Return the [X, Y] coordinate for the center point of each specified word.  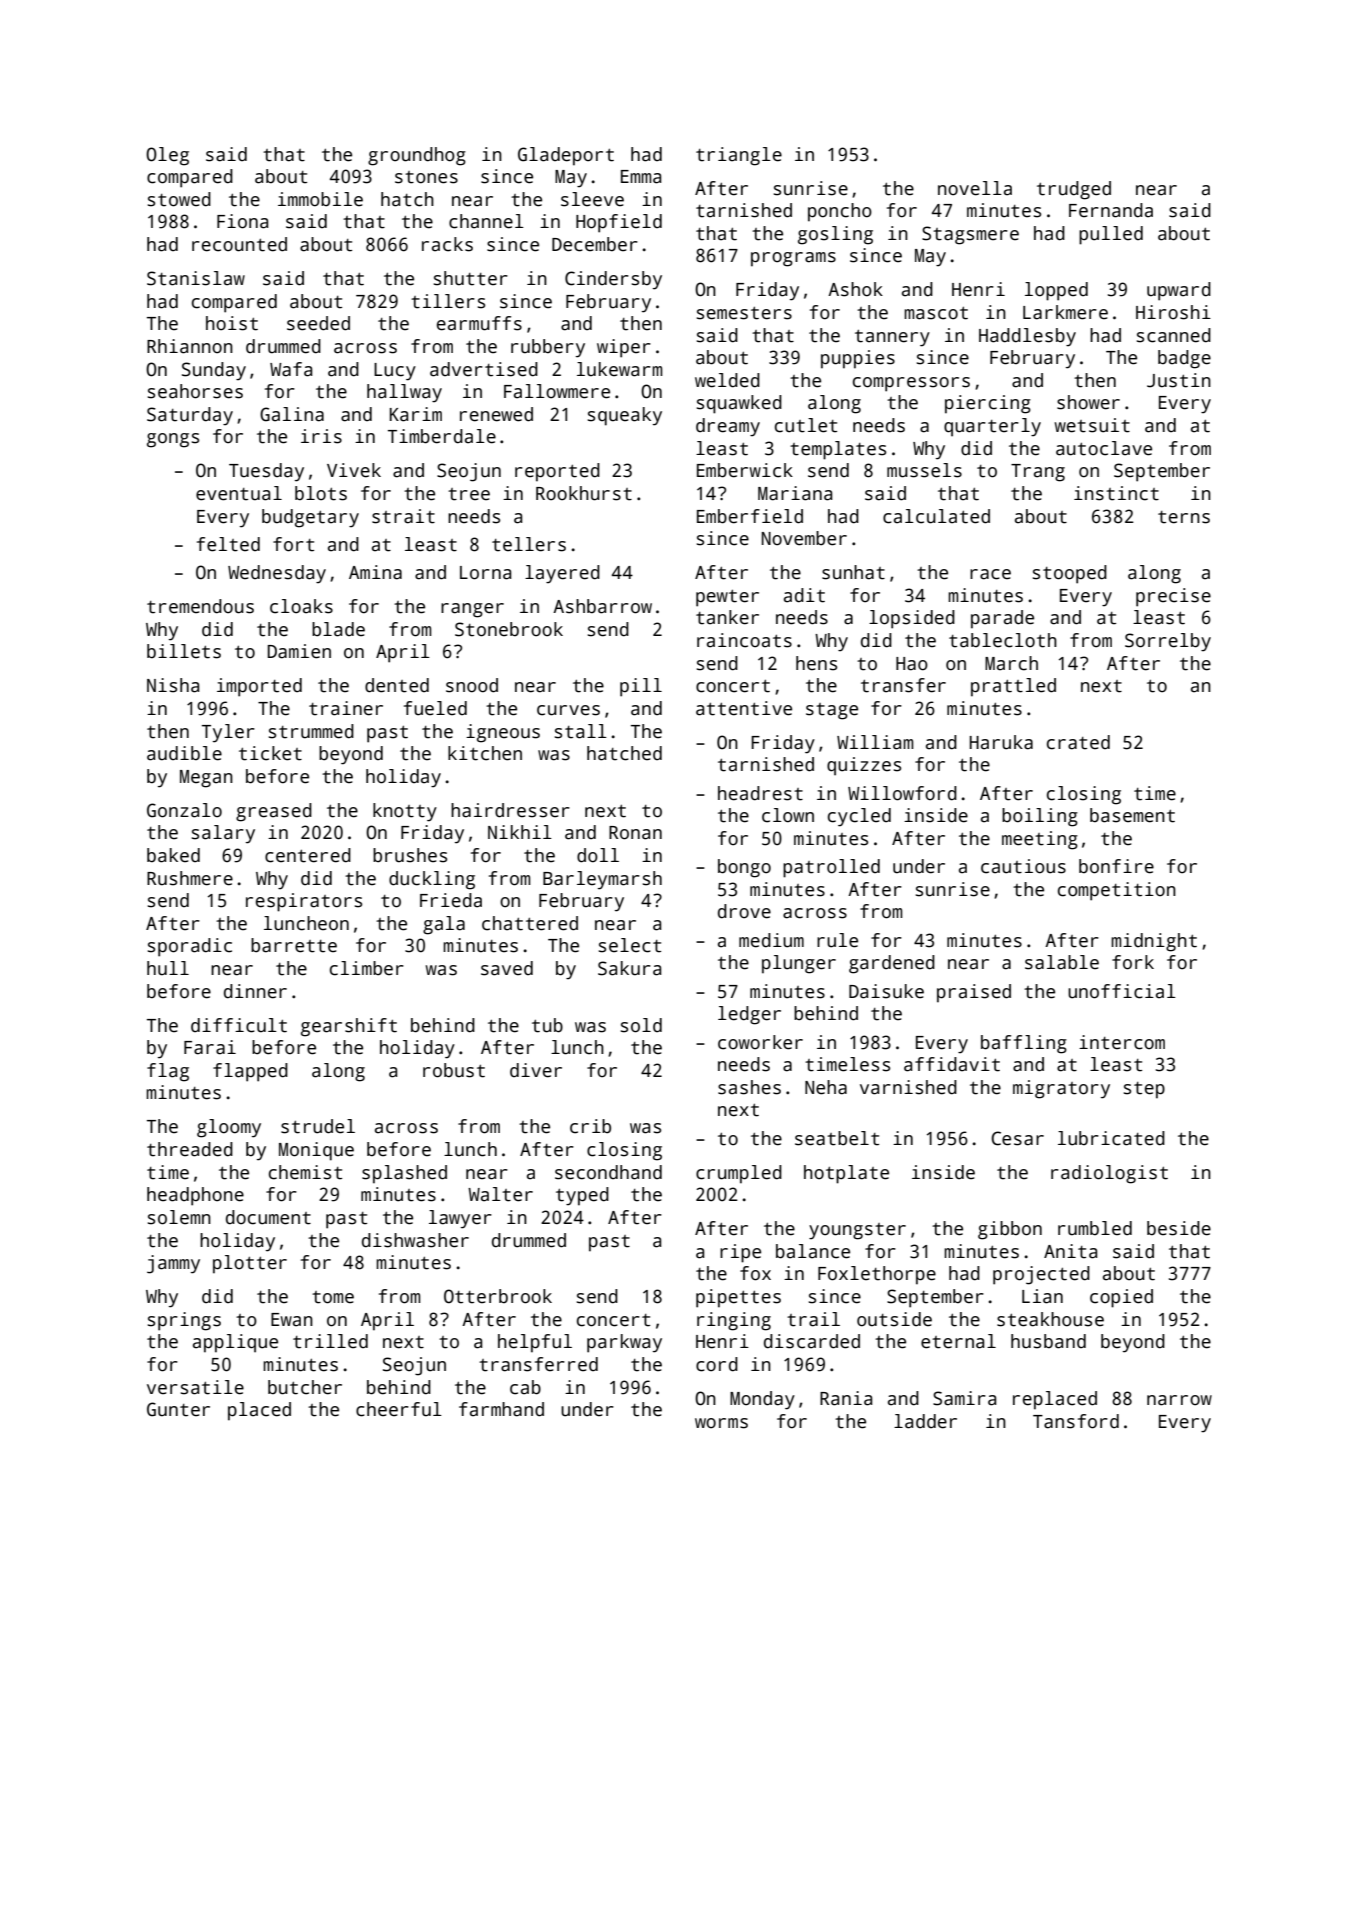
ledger [749, 1015]
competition [1117, 891]
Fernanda [1111, 210]
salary [223, 834]
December [595, 244]
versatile [195, 1387]
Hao [912, 664]
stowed [179, 199]
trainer [346, 708]
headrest [760, 793]
